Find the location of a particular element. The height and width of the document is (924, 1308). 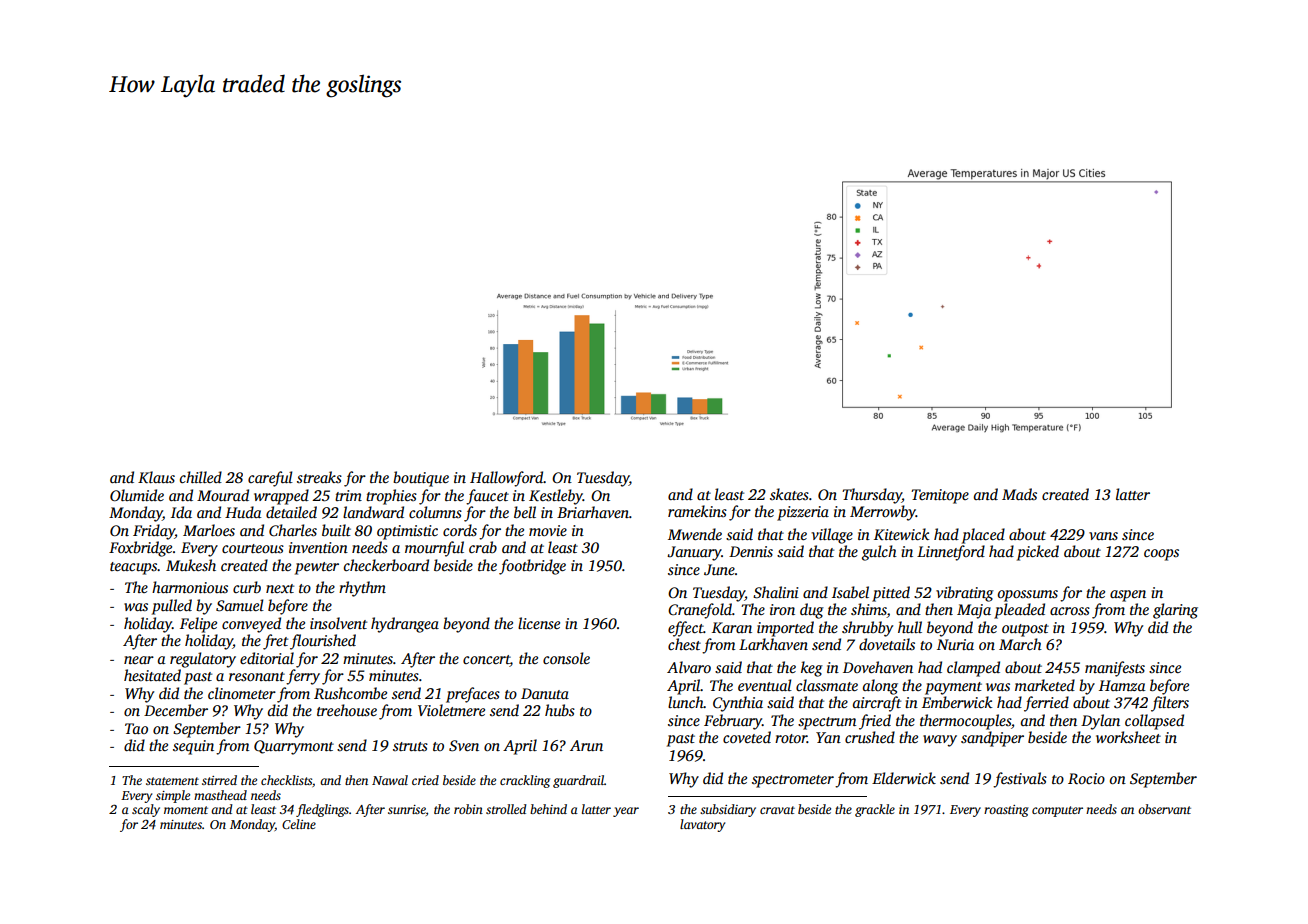

clinometer is located at coordinates (242, 693).
